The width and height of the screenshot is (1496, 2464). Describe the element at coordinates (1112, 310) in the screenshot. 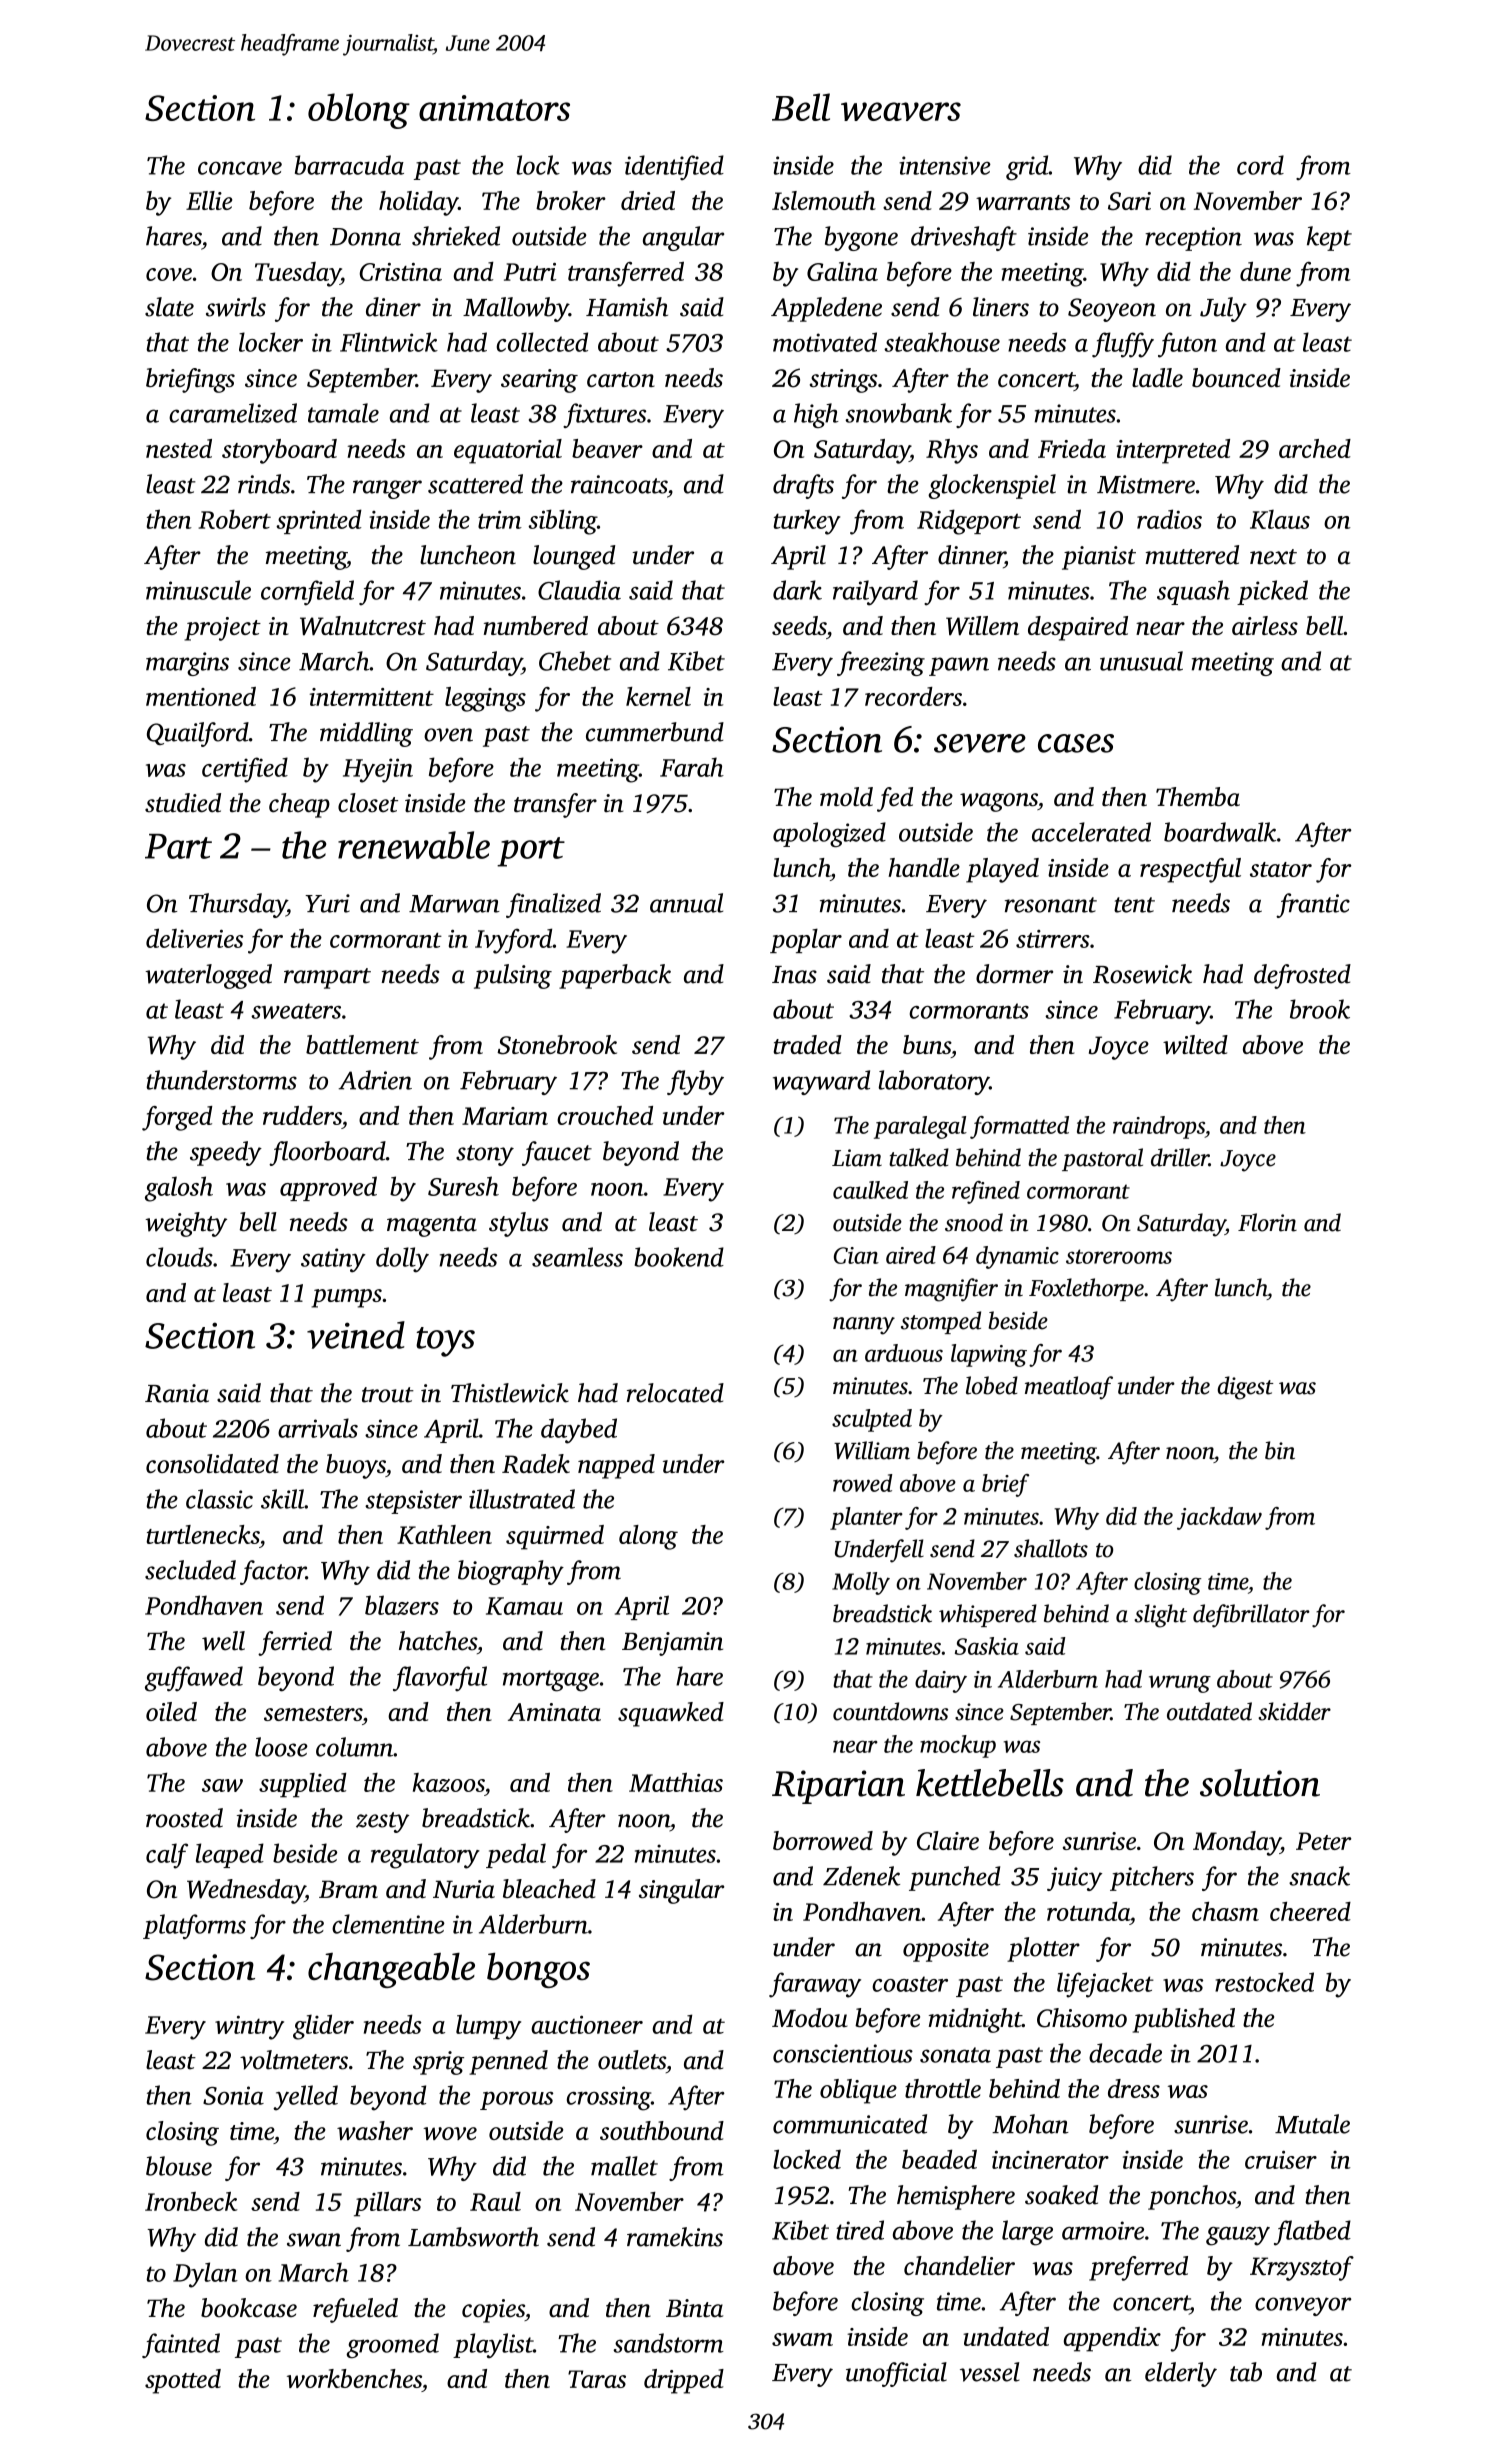

I see `Seoyeon` at that location.
